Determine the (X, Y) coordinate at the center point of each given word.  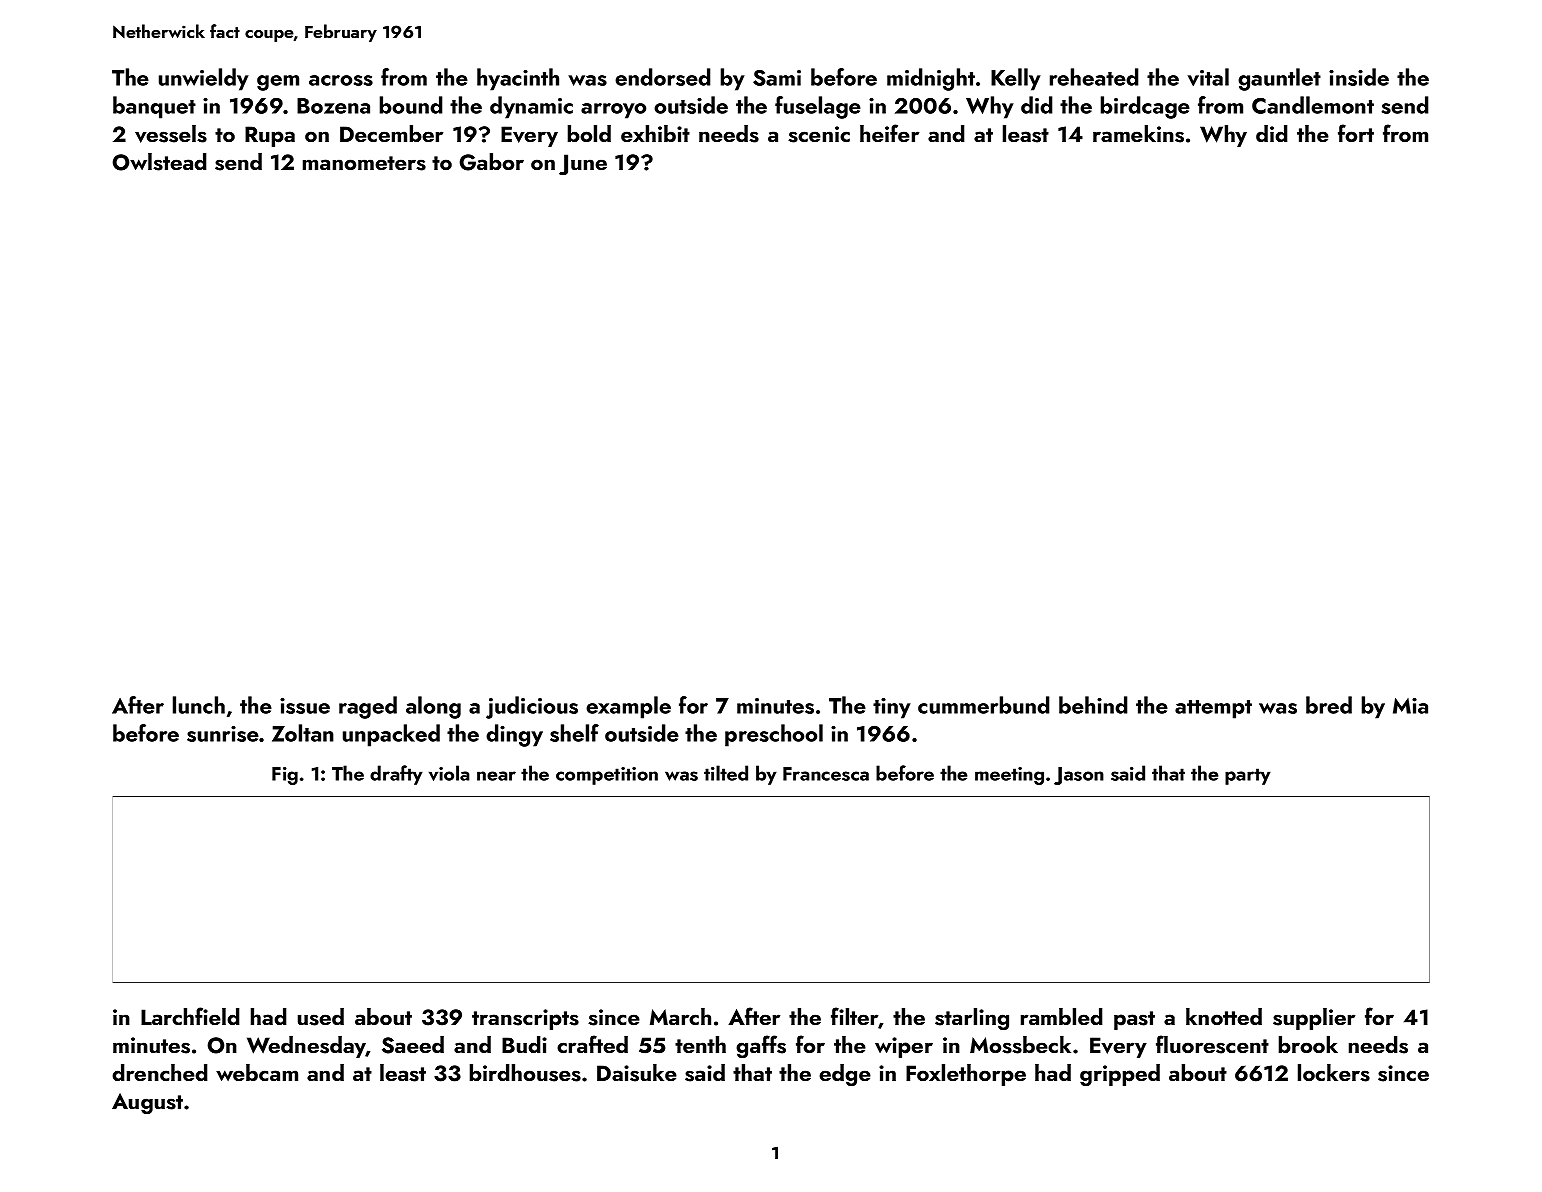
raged (368, 707)
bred (1329, 705)
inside (1359, 77)
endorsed (662, 77)
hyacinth (518, 79)
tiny (892, 708)
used (321, 1017)
